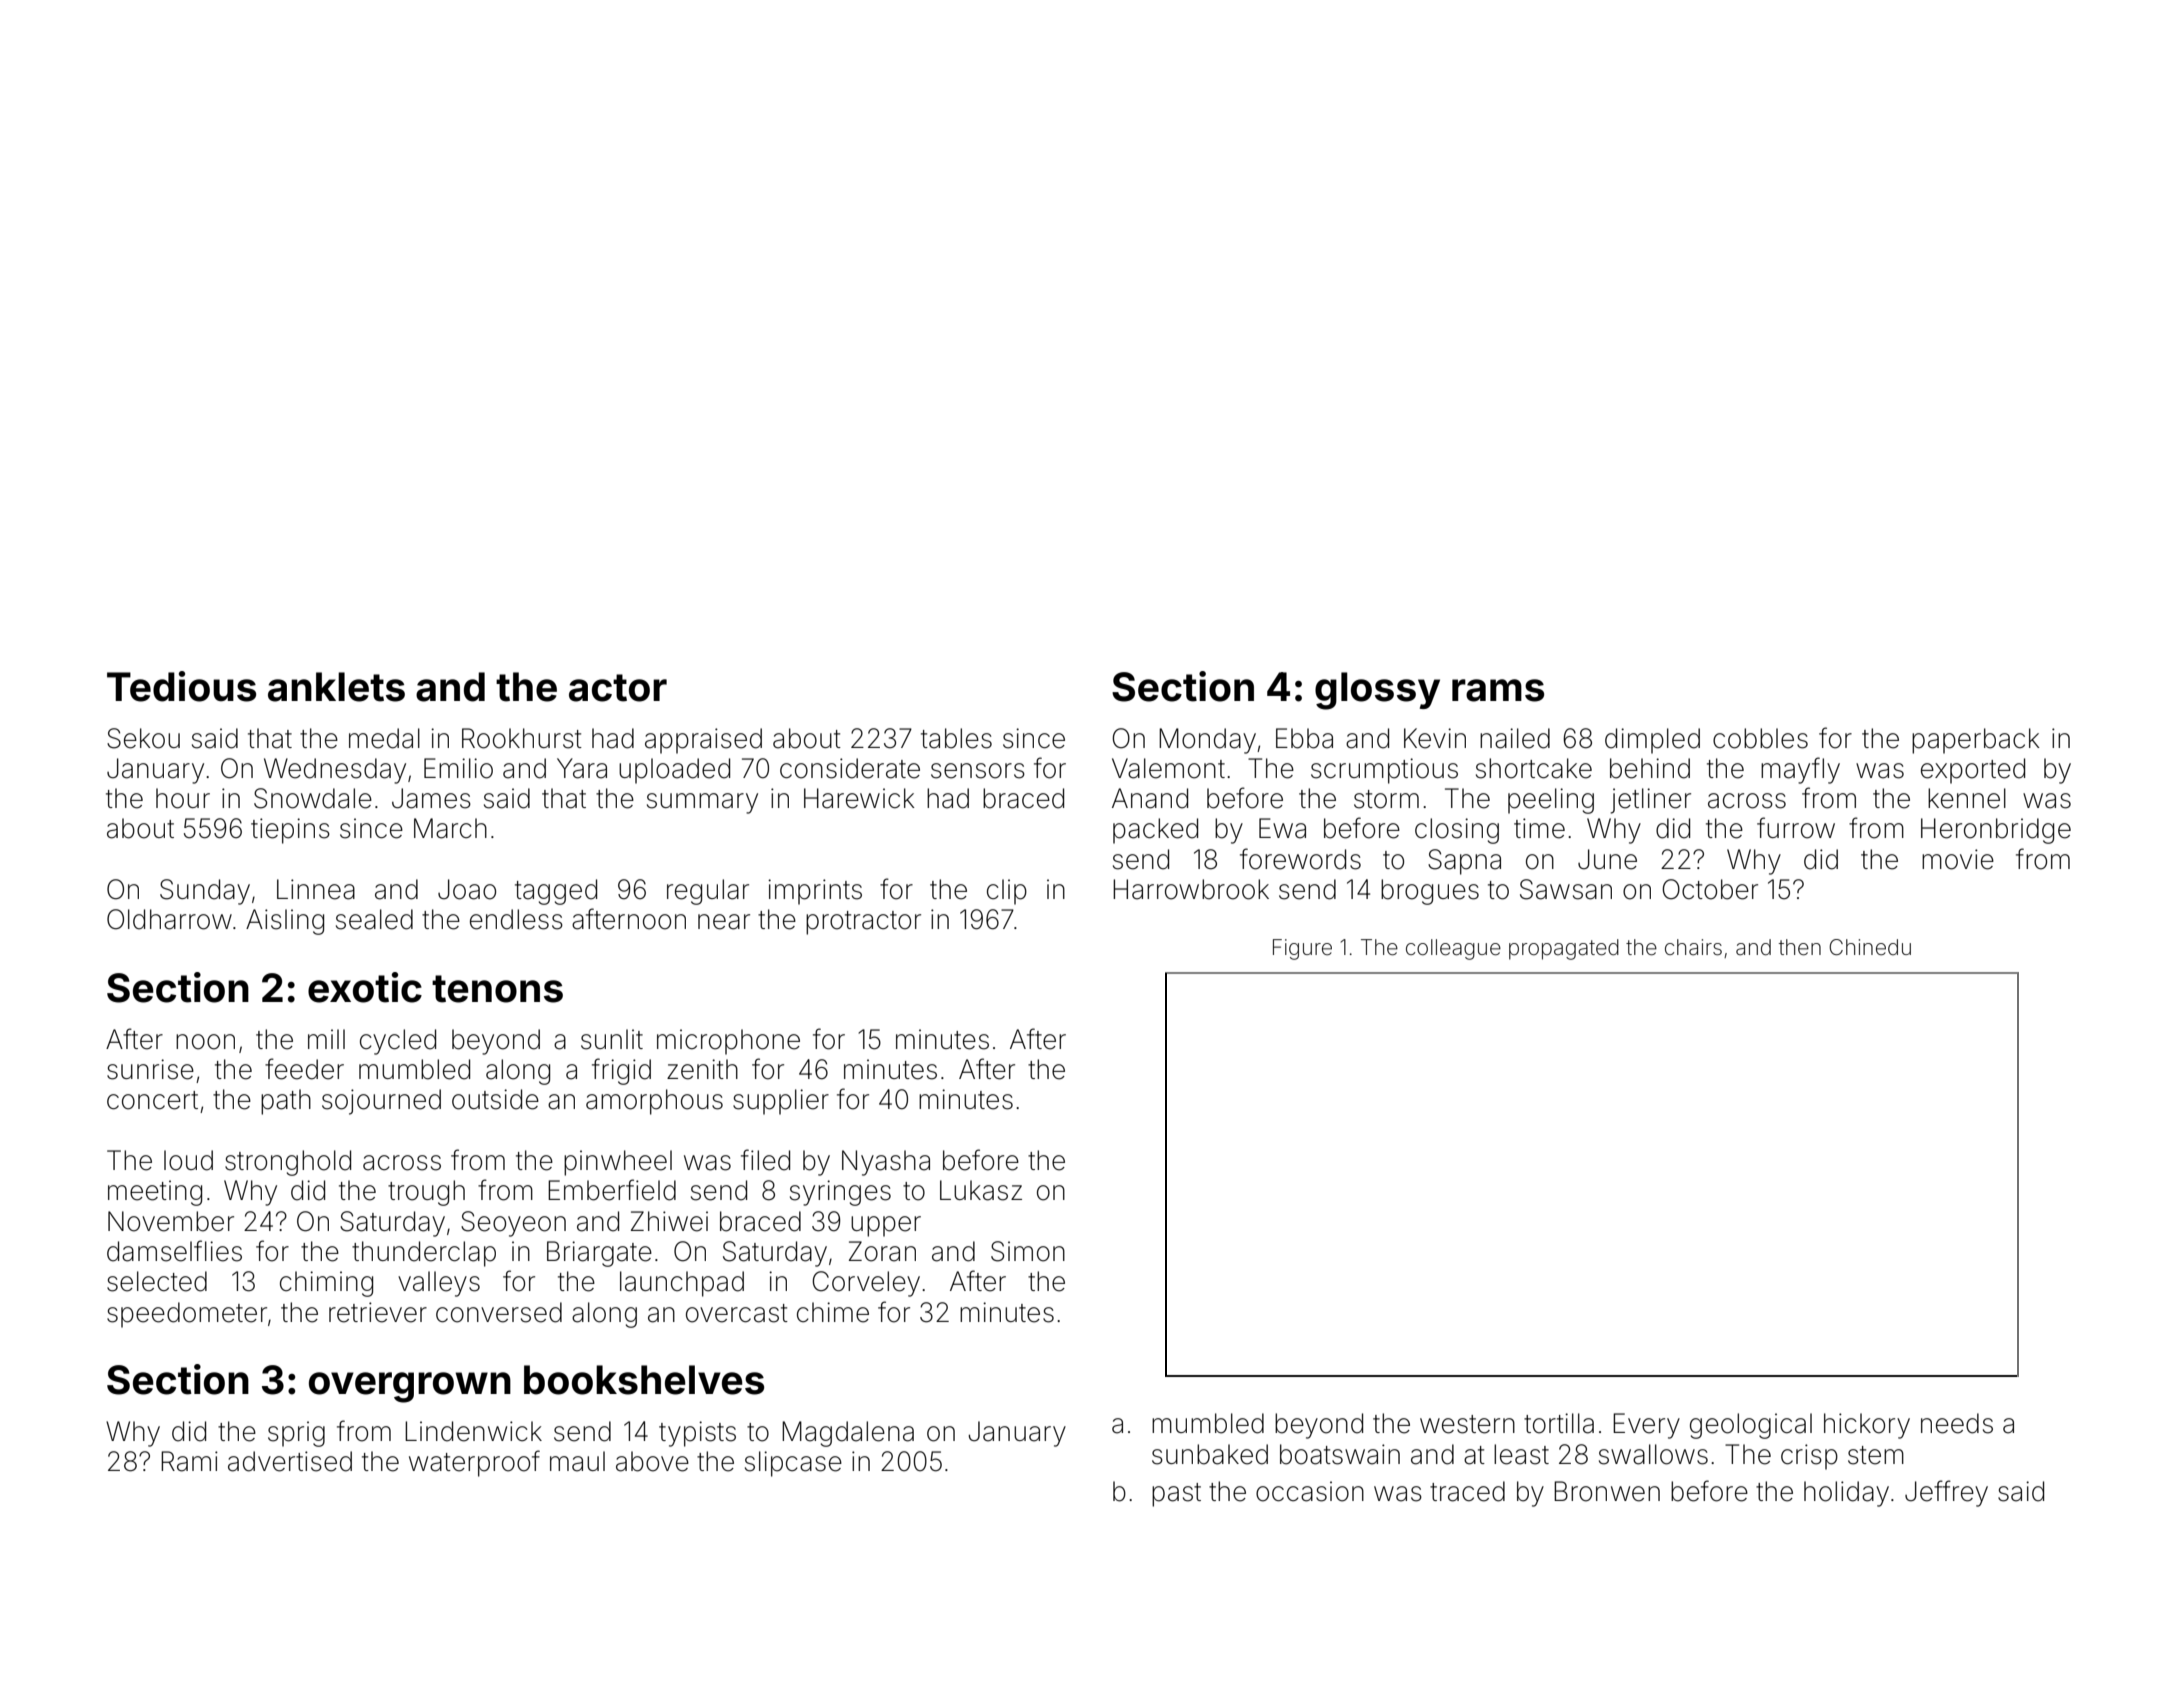  Describe the element at coordinates (1800, 947) in the page. I see `then` at that location.
